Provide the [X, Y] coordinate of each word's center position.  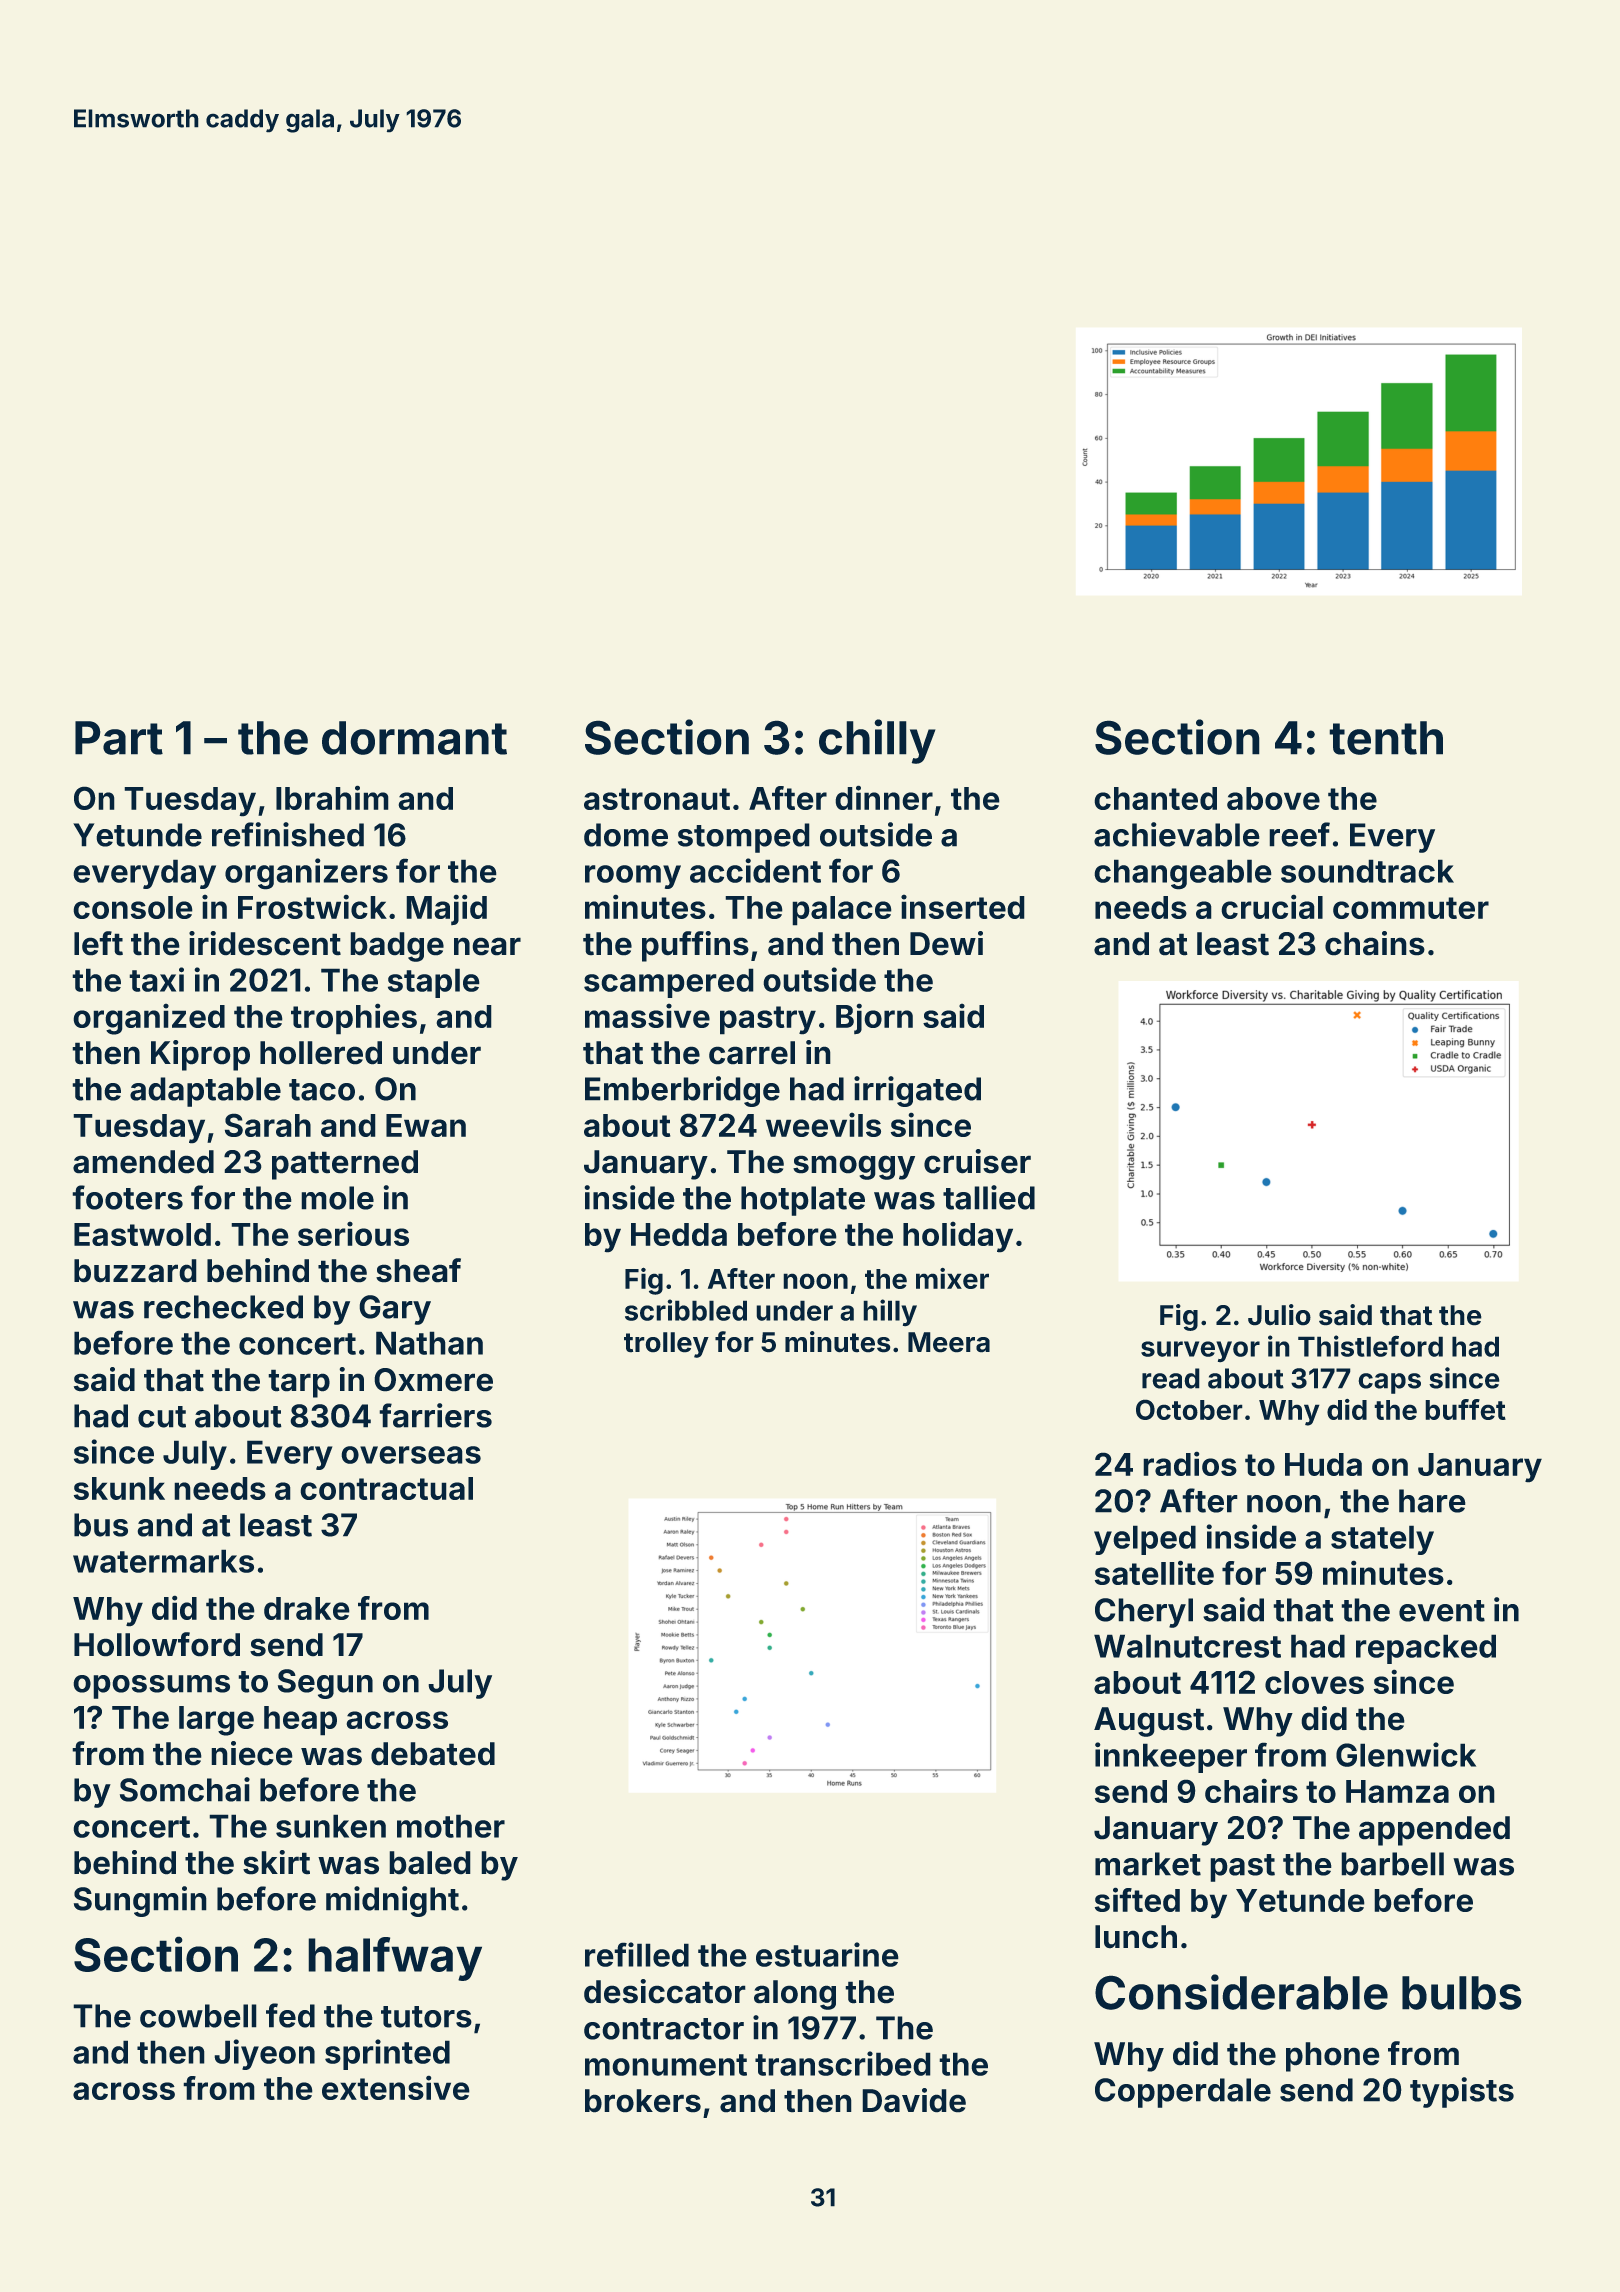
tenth [1386, 738]
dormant [414, 738]
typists [1462, 2092]
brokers [643, 2101]
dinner [884, 797]
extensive [396, 2087]
